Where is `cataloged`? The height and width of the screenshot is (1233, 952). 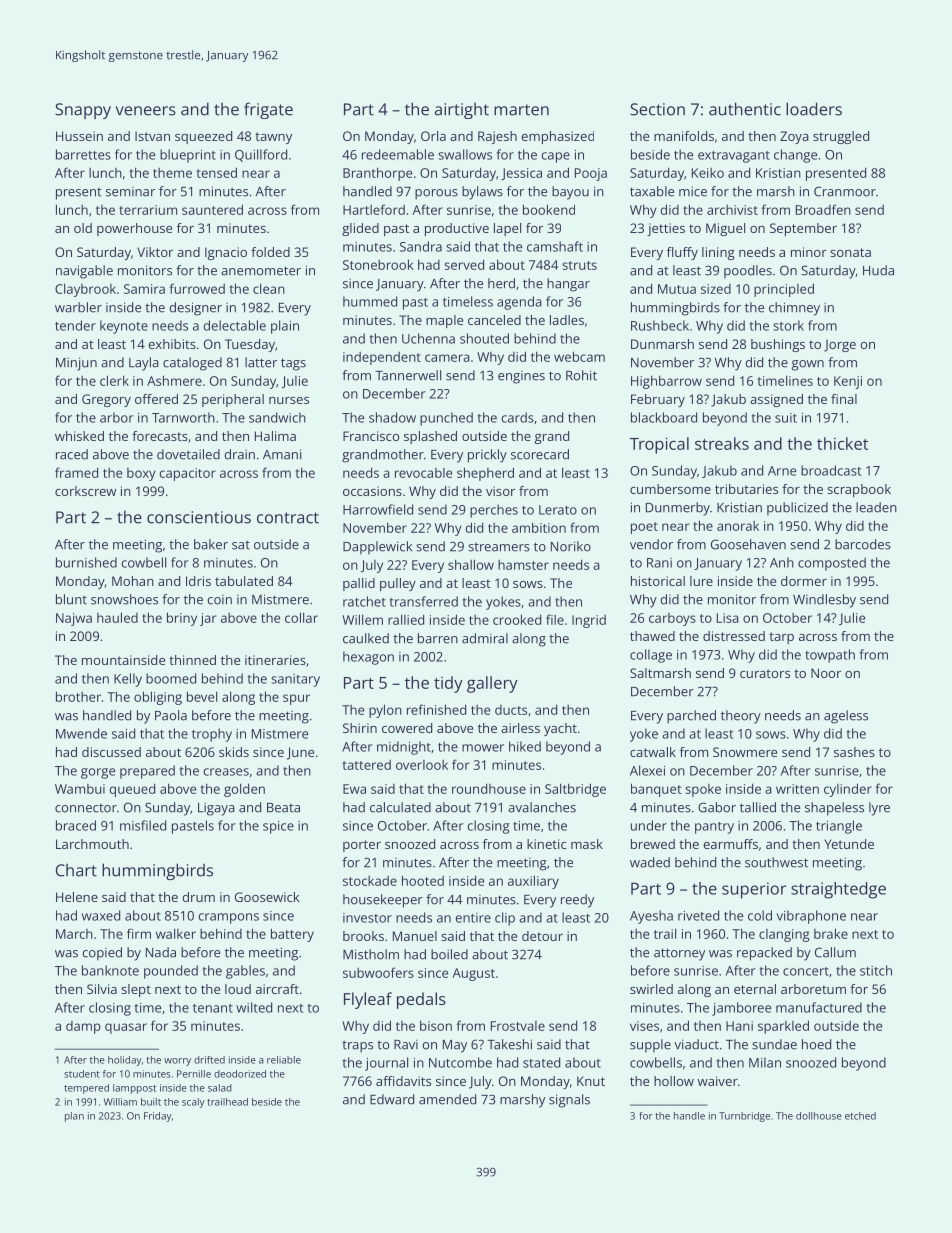 cataloged is located at coordinates (192, 364).
